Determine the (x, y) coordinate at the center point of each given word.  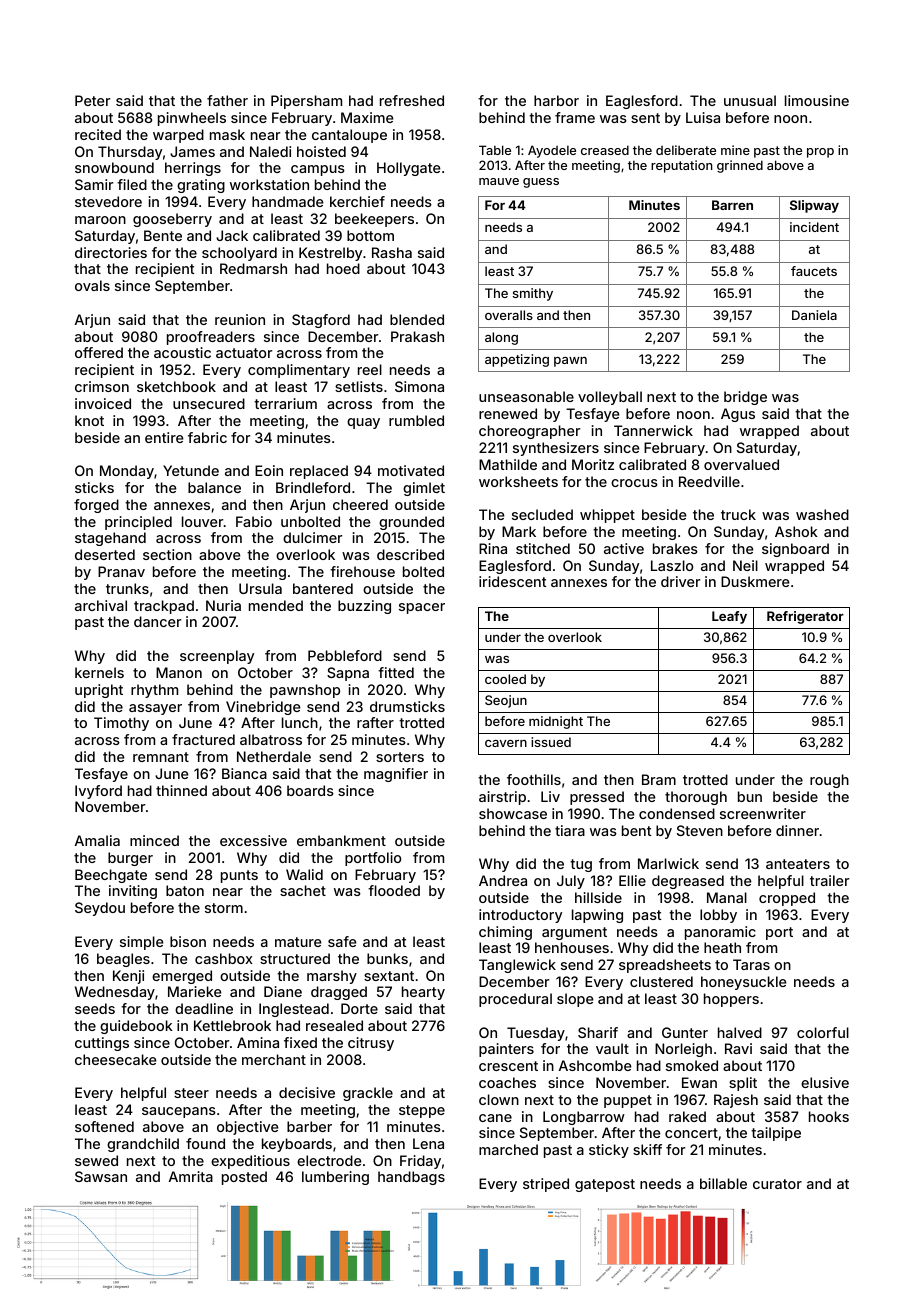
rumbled (416, 420)
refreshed (412, 100)
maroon (100, 220)
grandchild (143, 1145)
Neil (745, 565)
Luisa (703, 117)
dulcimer (312, 537)
